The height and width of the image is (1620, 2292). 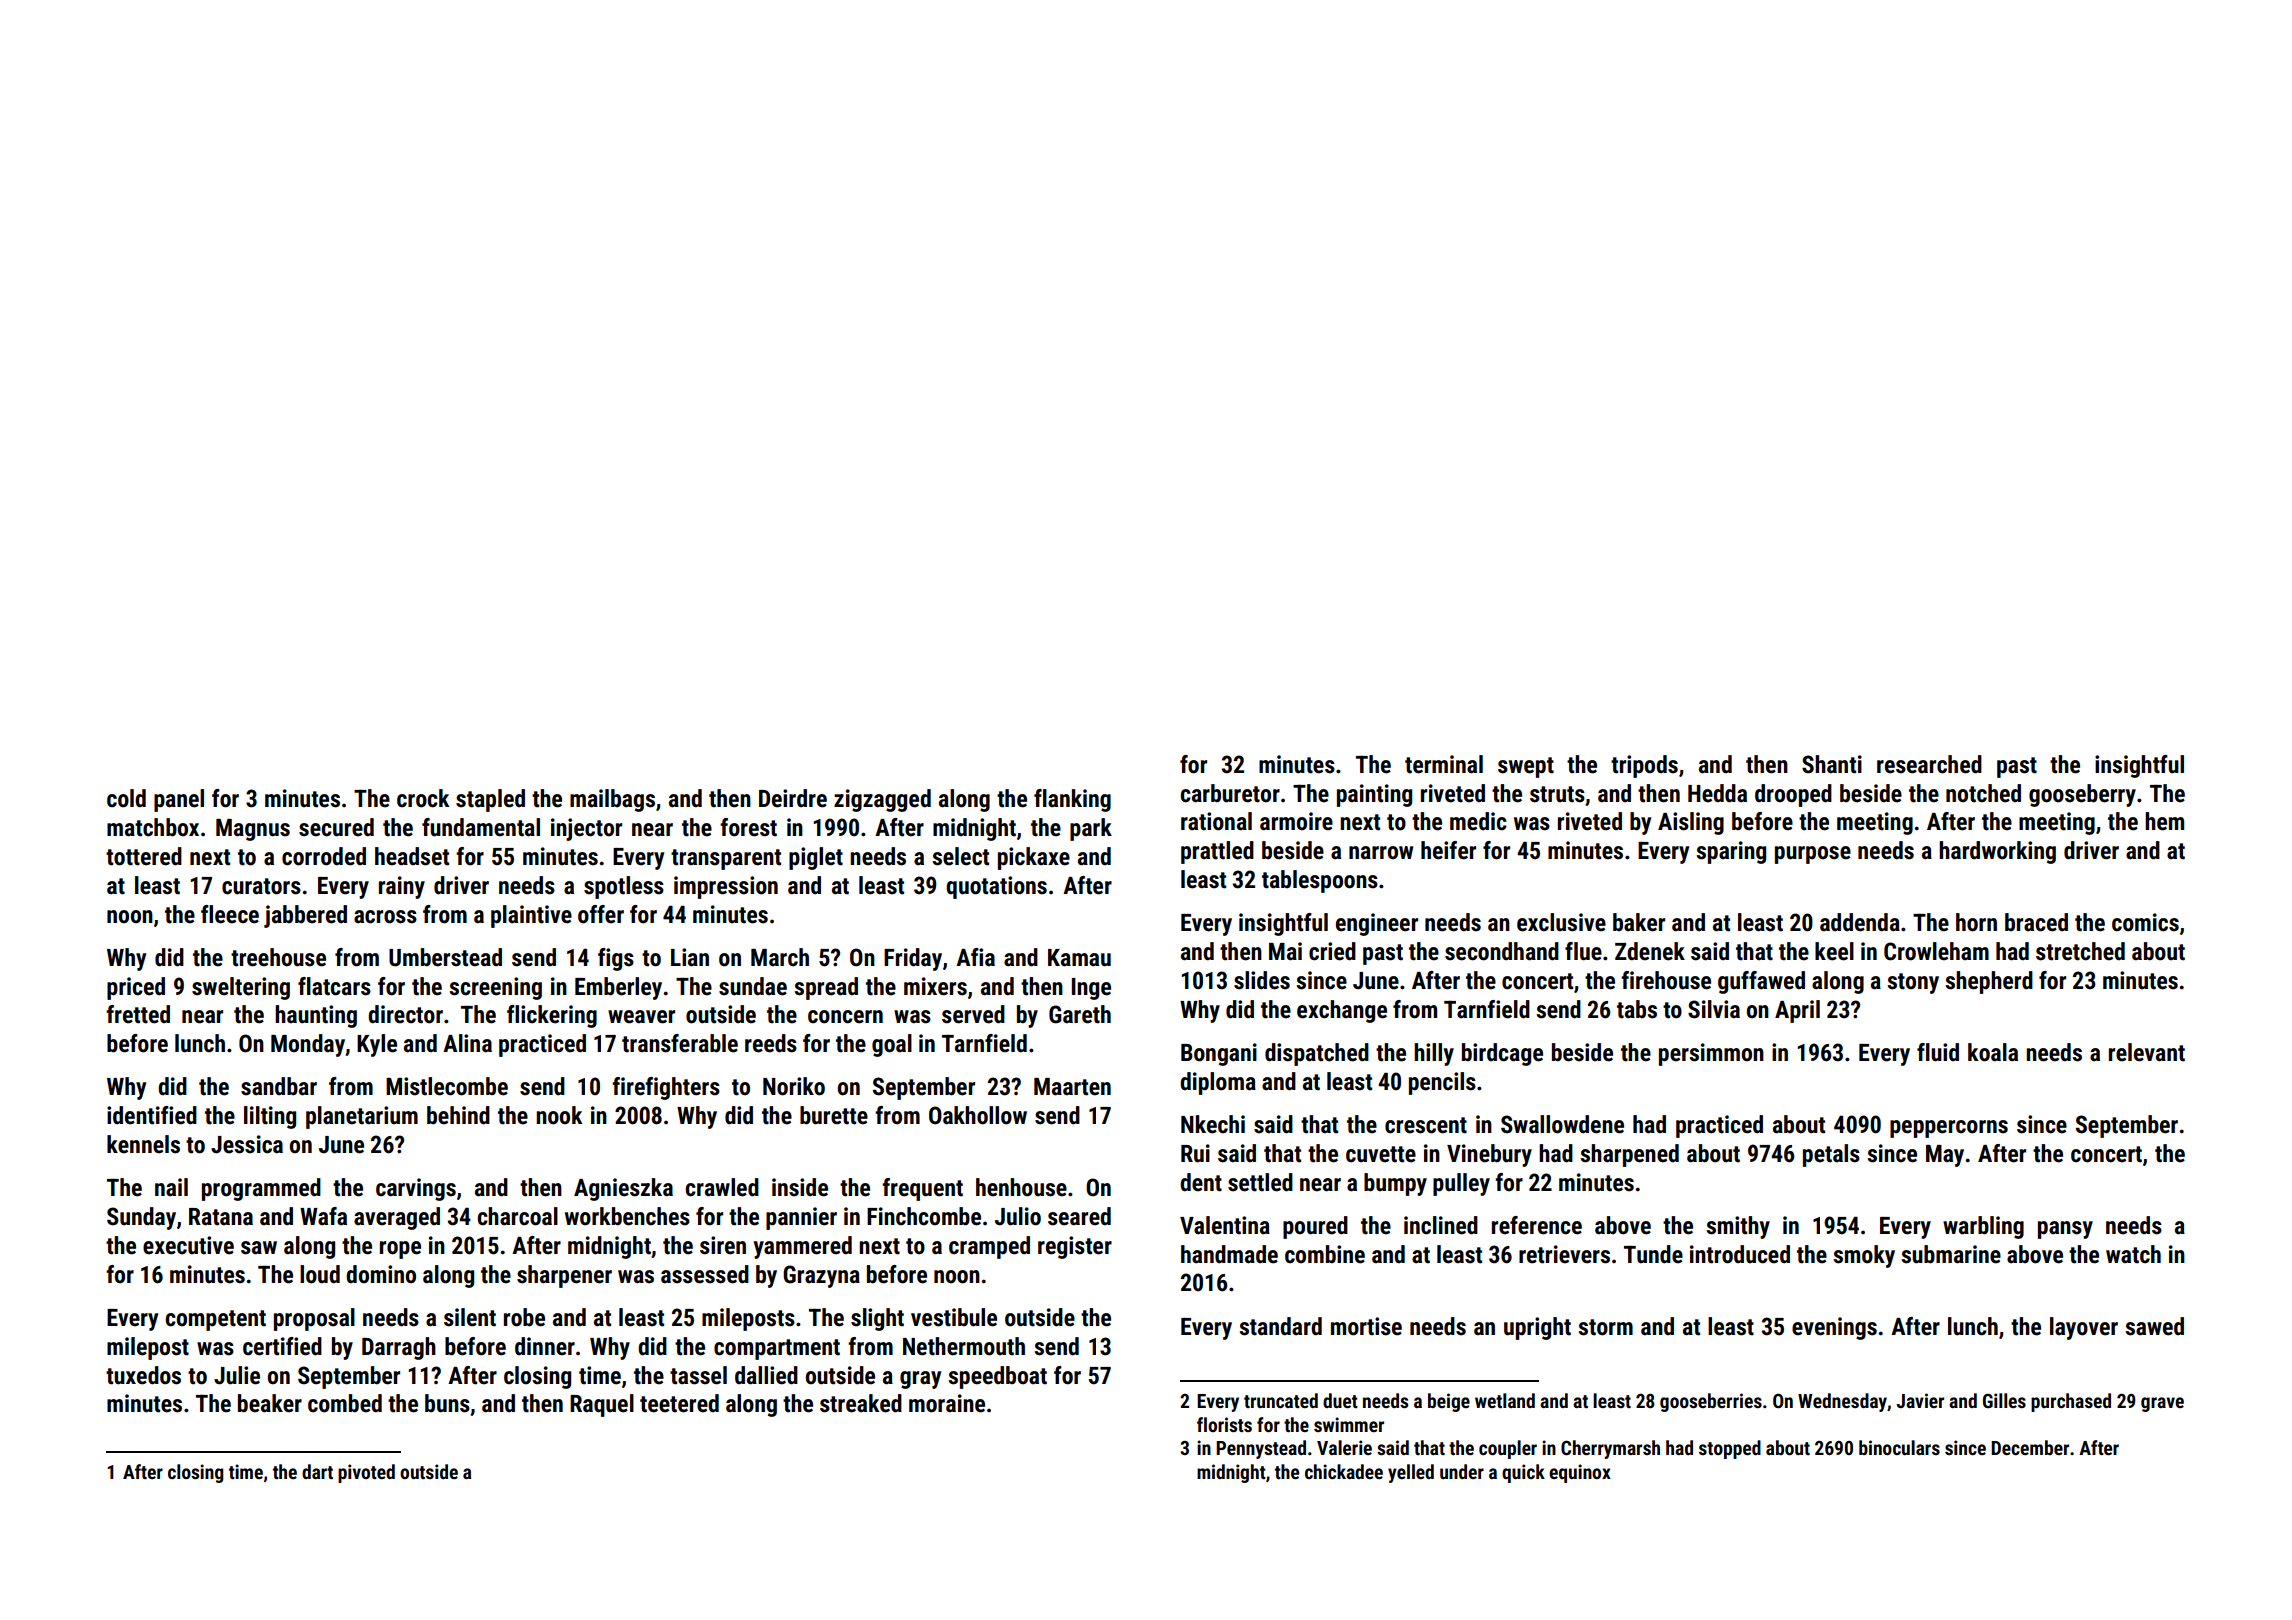 What do you see at coordinates (423, 798) in the image?
I see `crock` at bounding box center [423, 798].
